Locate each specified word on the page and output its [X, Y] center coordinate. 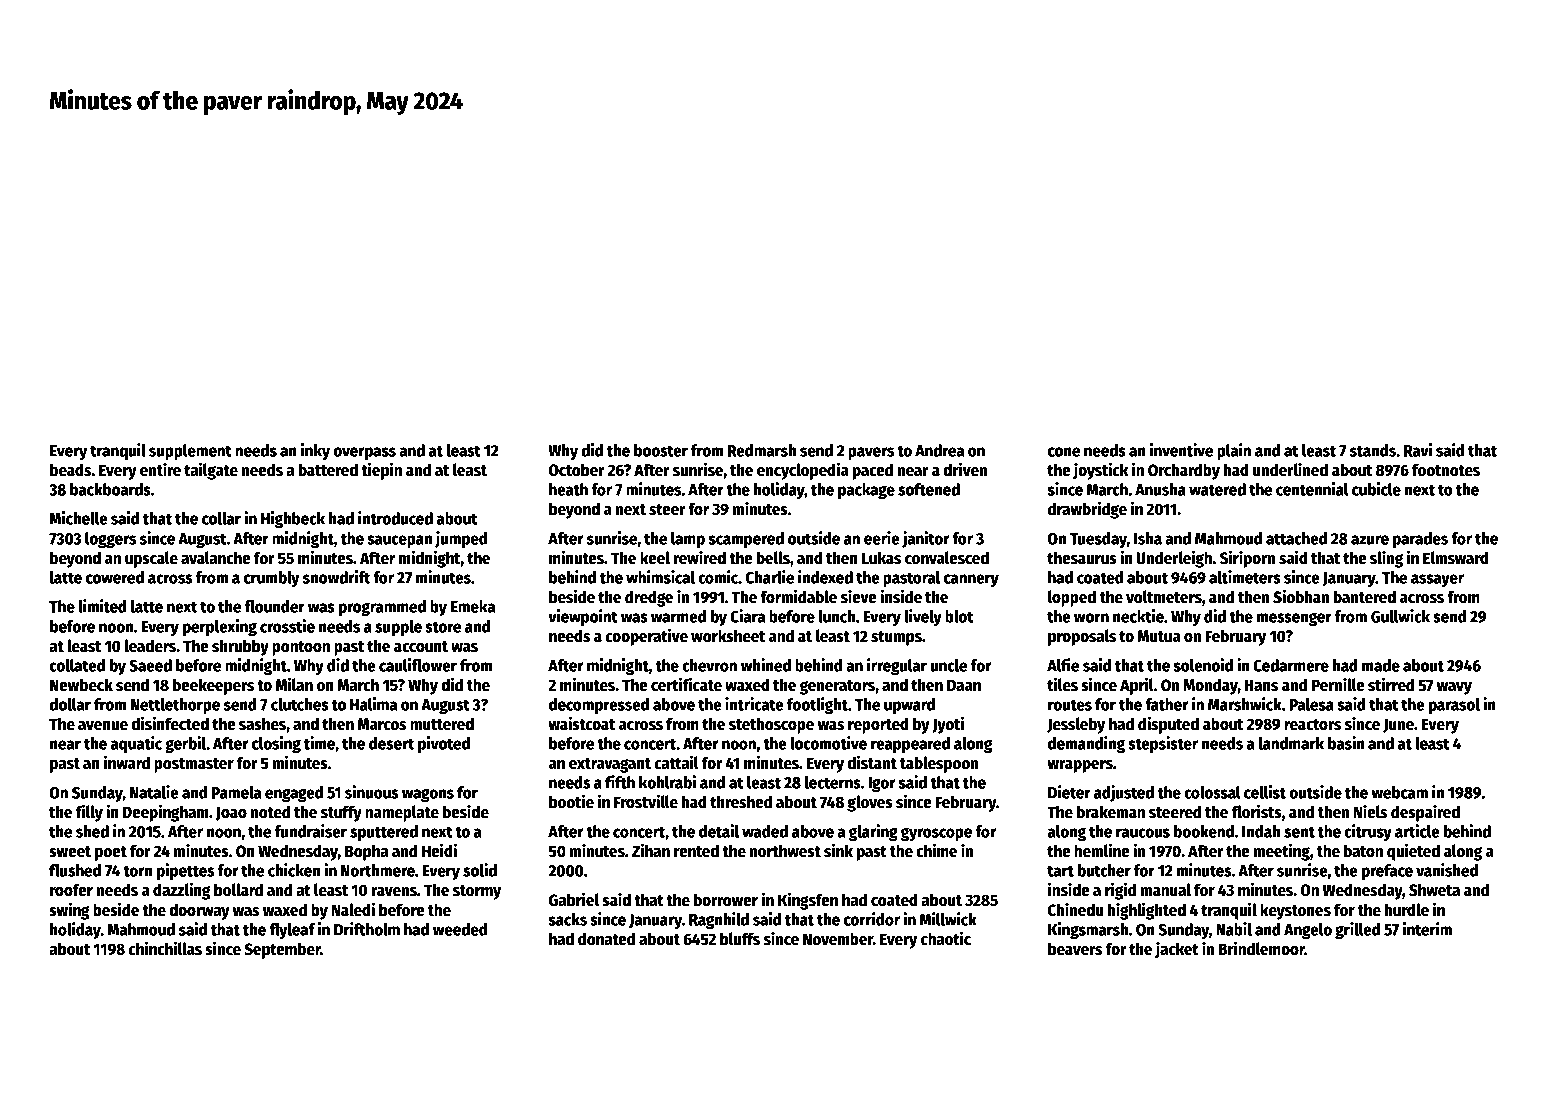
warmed [678, 616]
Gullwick [1400, 616]
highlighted [1147, 911]
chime [936, 850]
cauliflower [418, 665]
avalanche [216, 558]
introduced [395, 518]
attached [1296, 538]
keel [655, 558]
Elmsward [1456, 558]
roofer [71, 890]
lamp [688, 540]
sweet [70, 852]
